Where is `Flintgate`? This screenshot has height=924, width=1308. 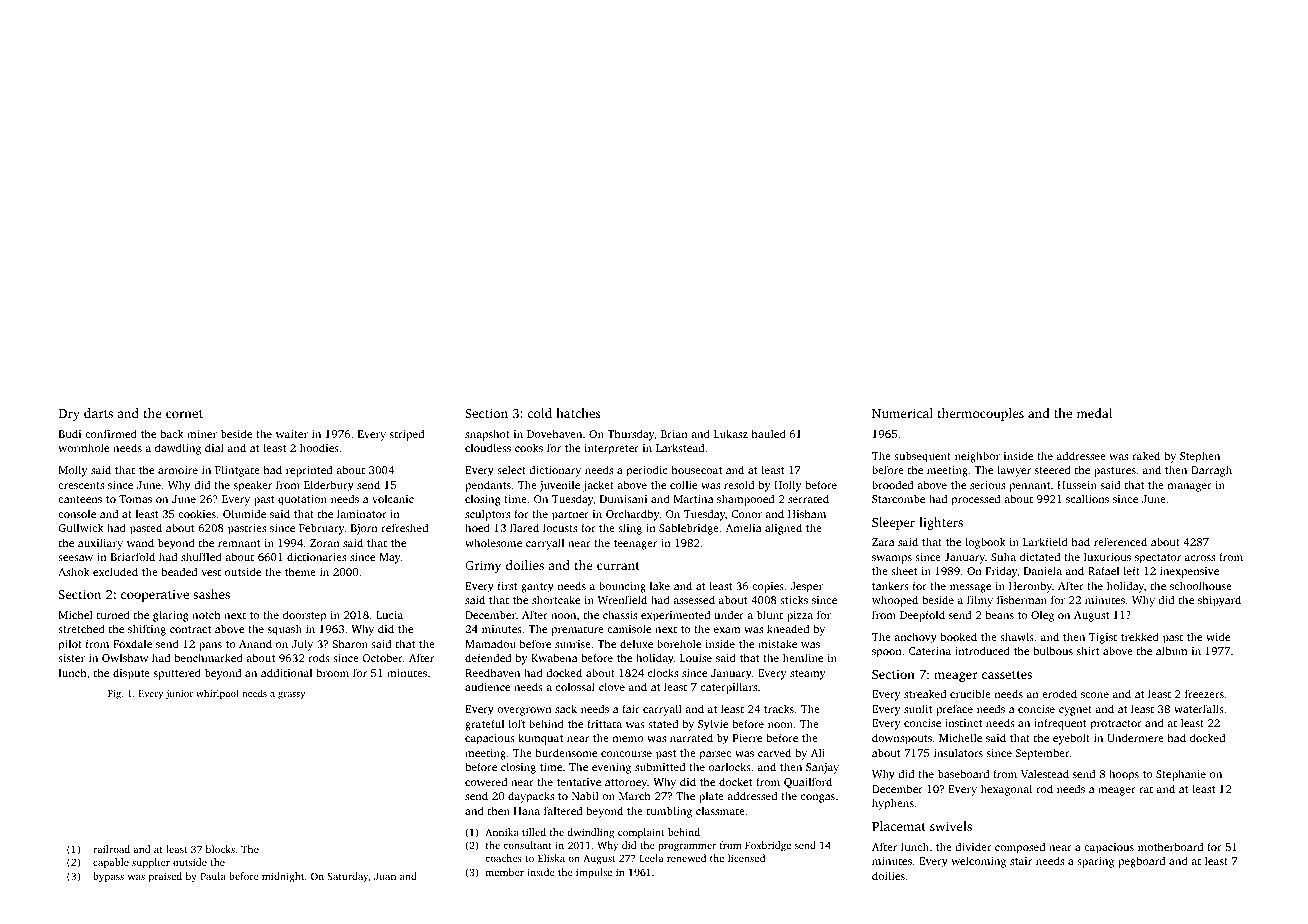
Flintgate is located at coordinates (237, 471).
